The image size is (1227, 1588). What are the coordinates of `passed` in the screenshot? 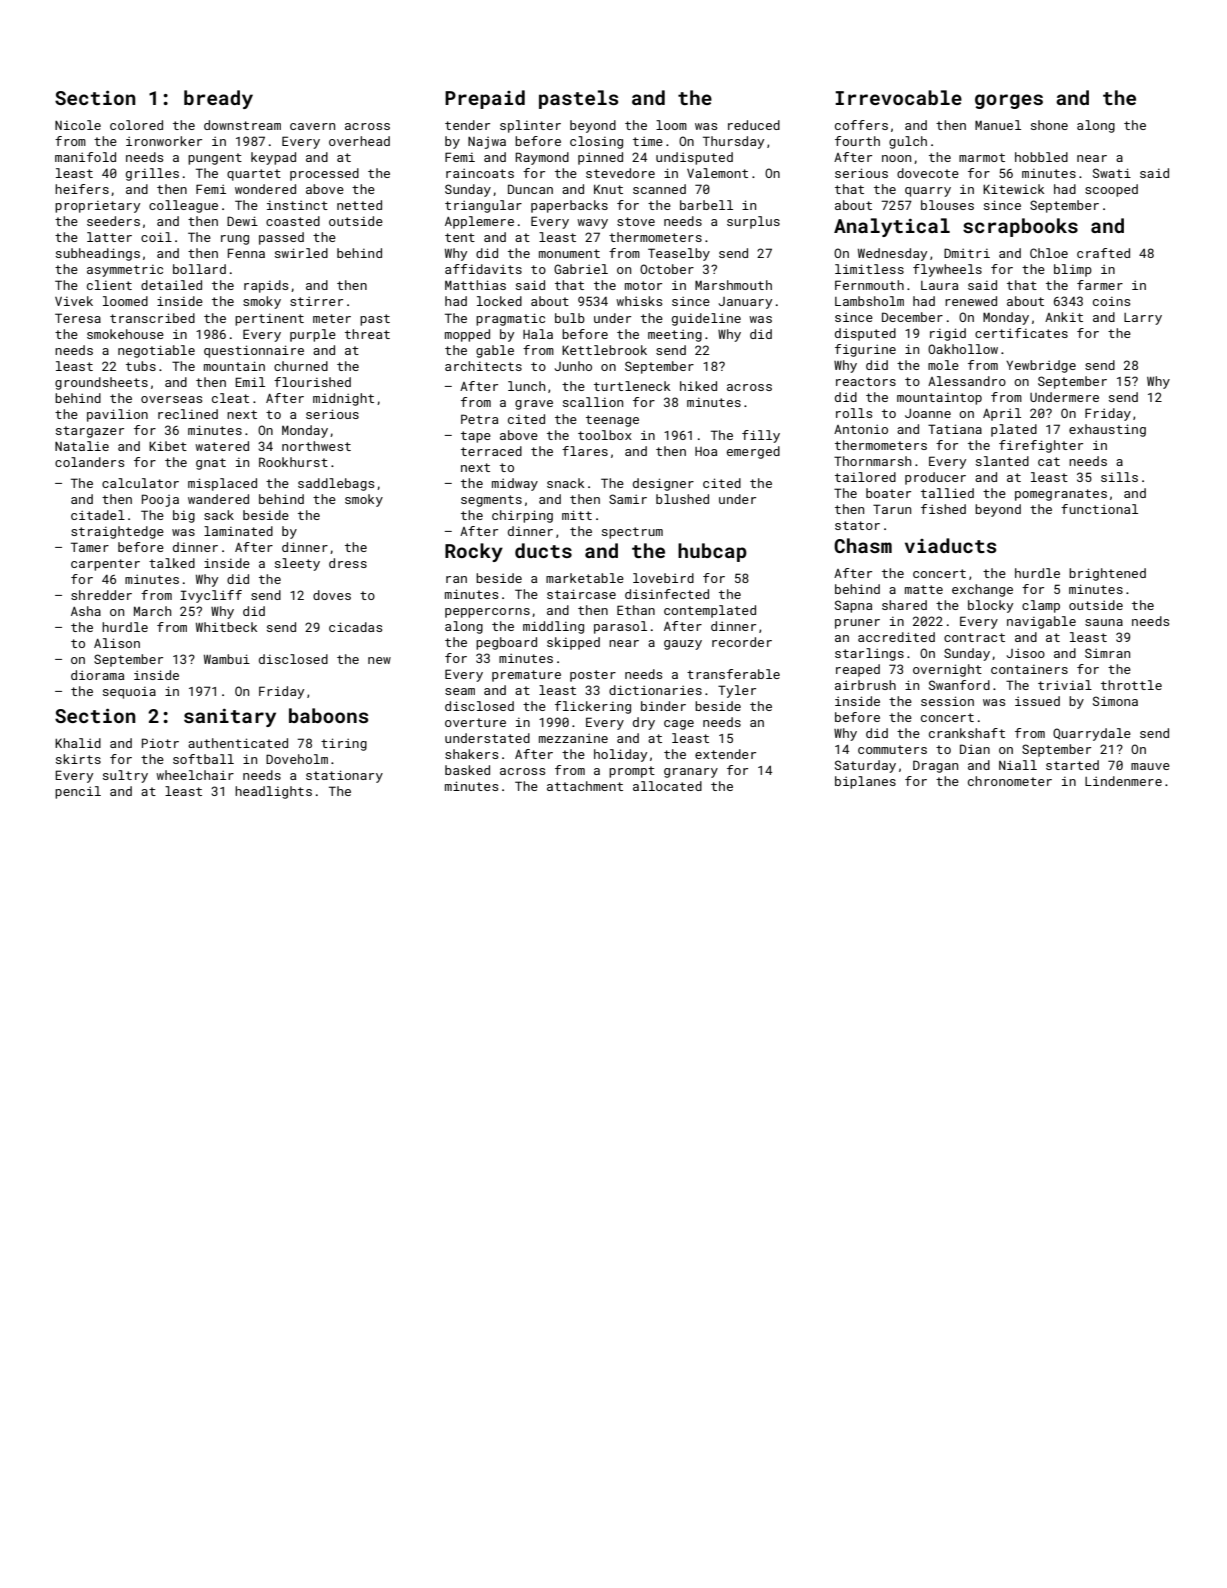 It's located at (281, 238).
